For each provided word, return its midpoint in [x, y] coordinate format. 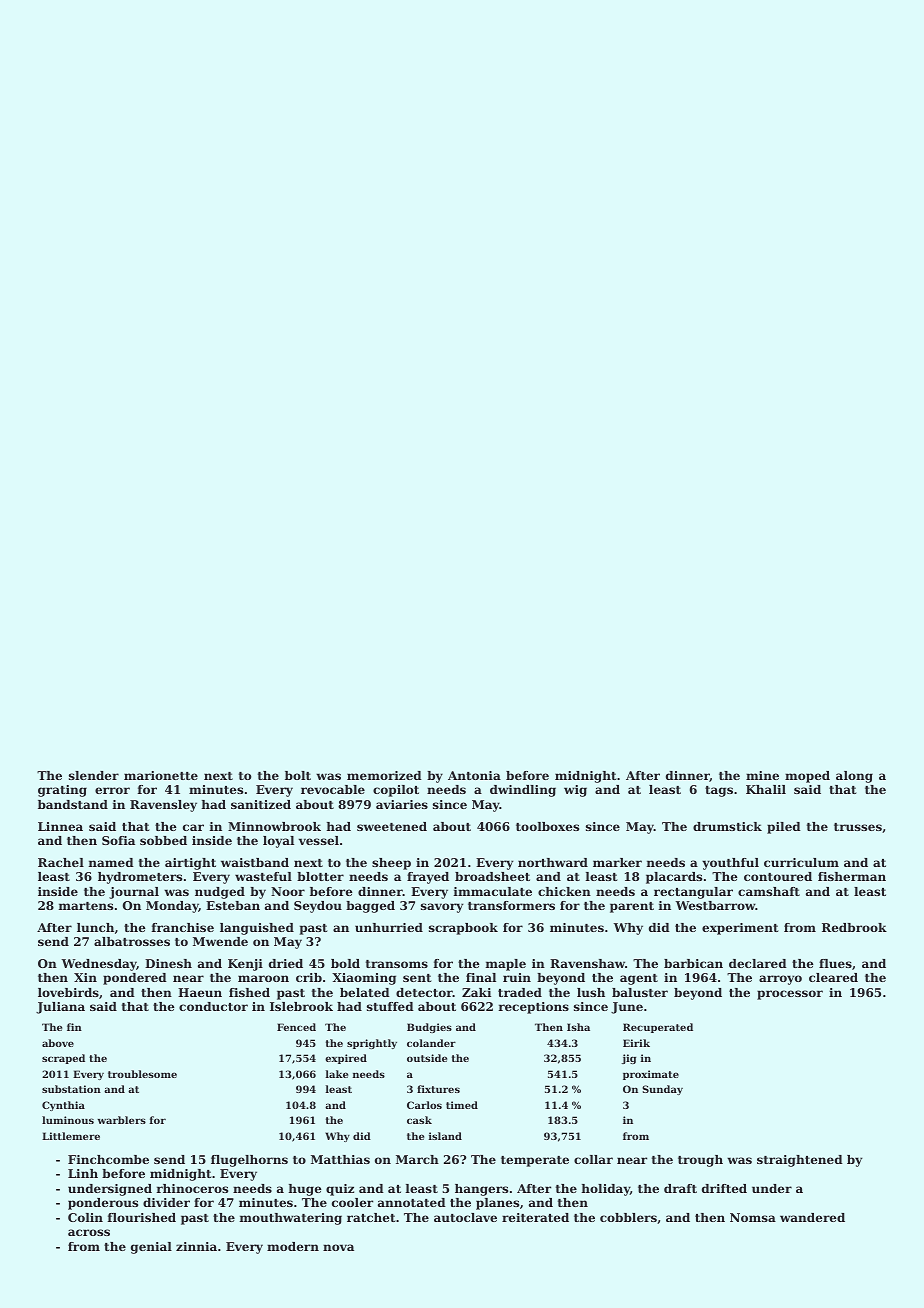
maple [506, 965]
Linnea [60, 826]
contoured [778, 876]
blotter [320, 876]
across [89, 1232]
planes [497, 1204]
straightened [800, 1161]
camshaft [769, 891]
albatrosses [132, 941]
